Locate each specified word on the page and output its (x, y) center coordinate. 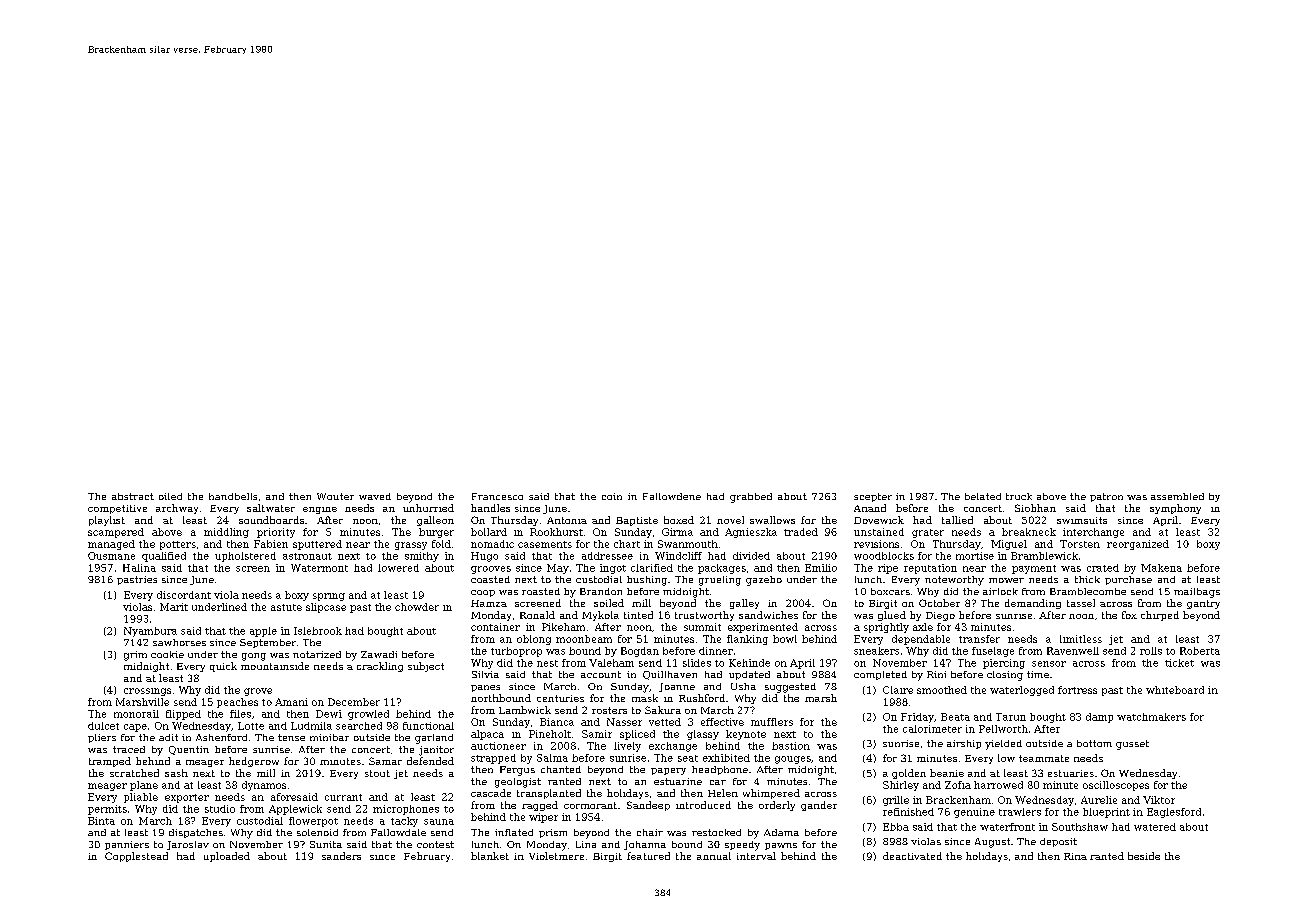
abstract (133, 496)
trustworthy (704, 616)
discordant (184, 595)
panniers (127, 845)
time (1038, 674)
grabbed (751, 498)
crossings (147, 692)
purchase (1128, 580)
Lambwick (525, 710)
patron (1106, 497)
